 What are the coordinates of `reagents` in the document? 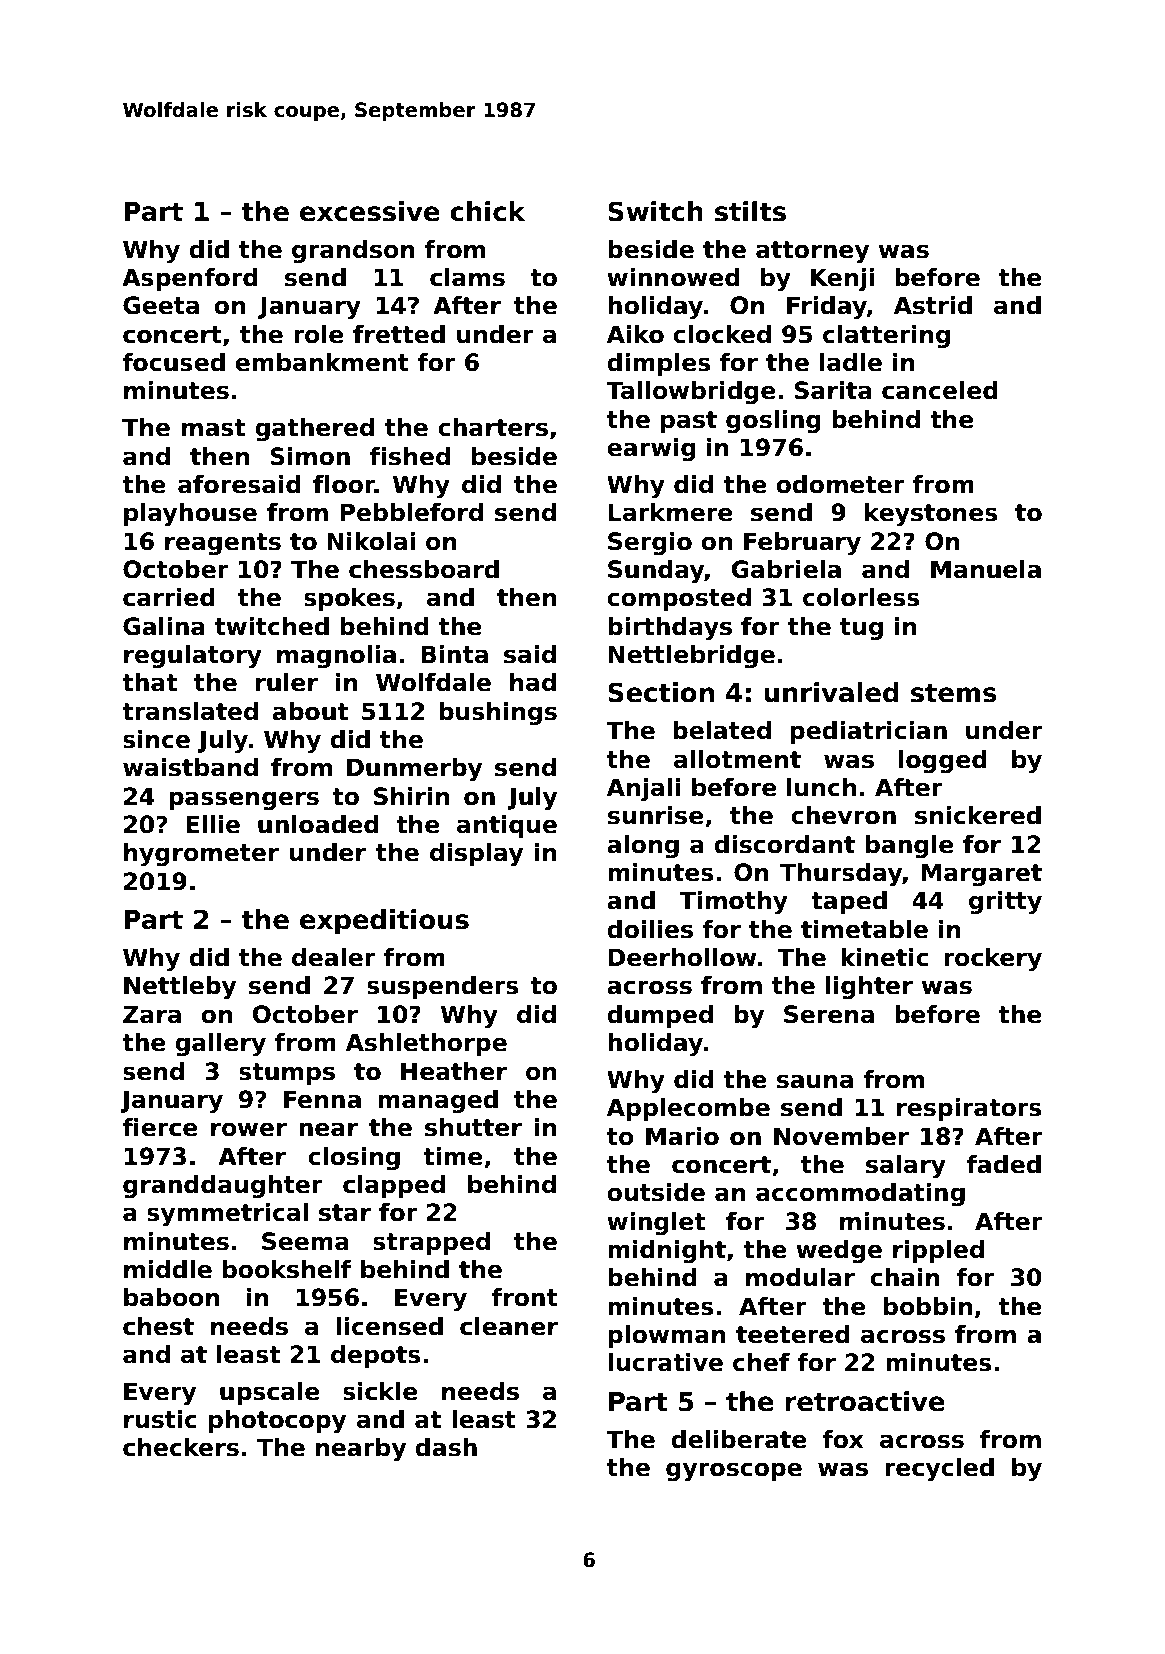 It's located at (223, 544).
